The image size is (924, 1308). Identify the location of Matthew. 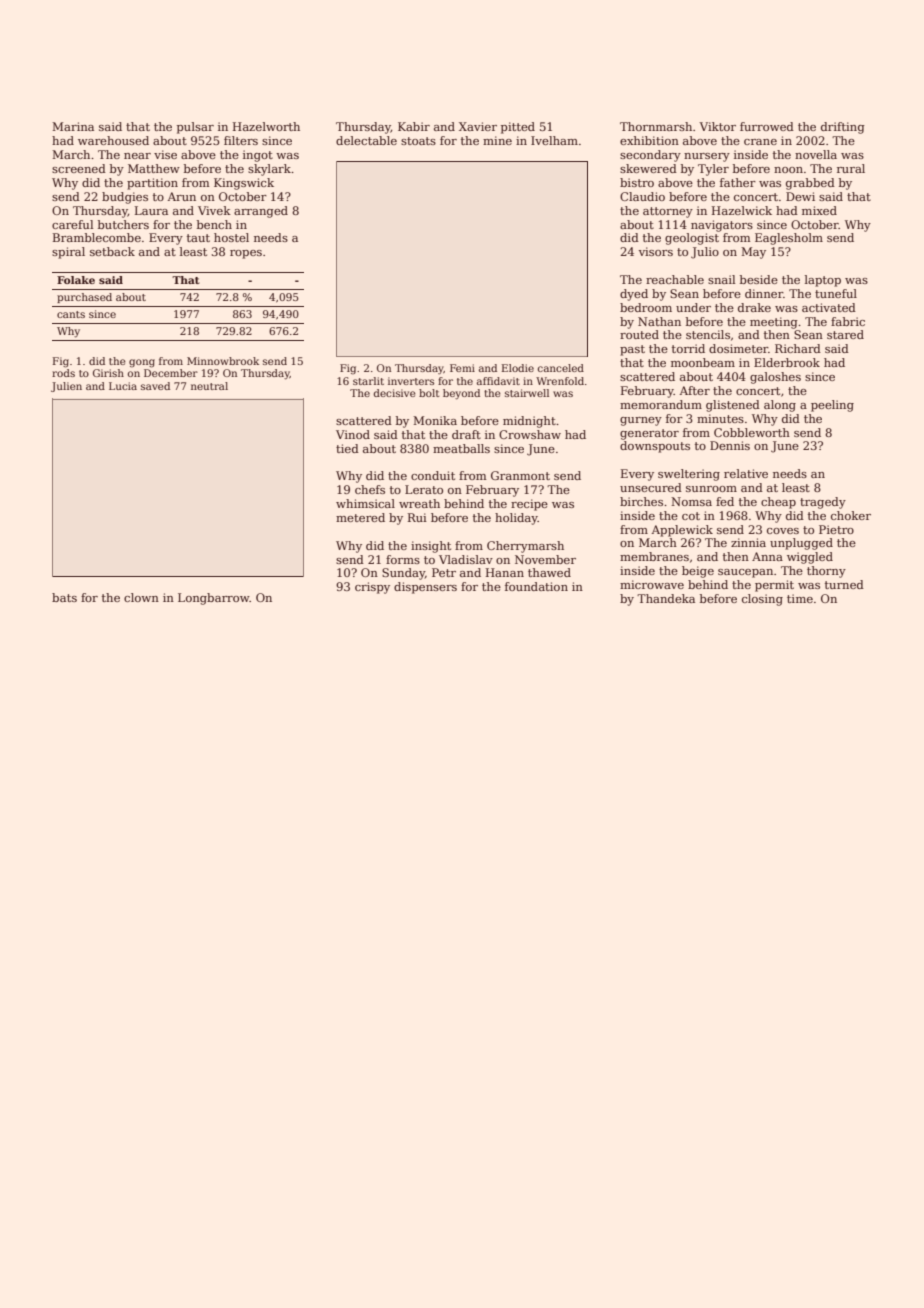
(154, 168).
